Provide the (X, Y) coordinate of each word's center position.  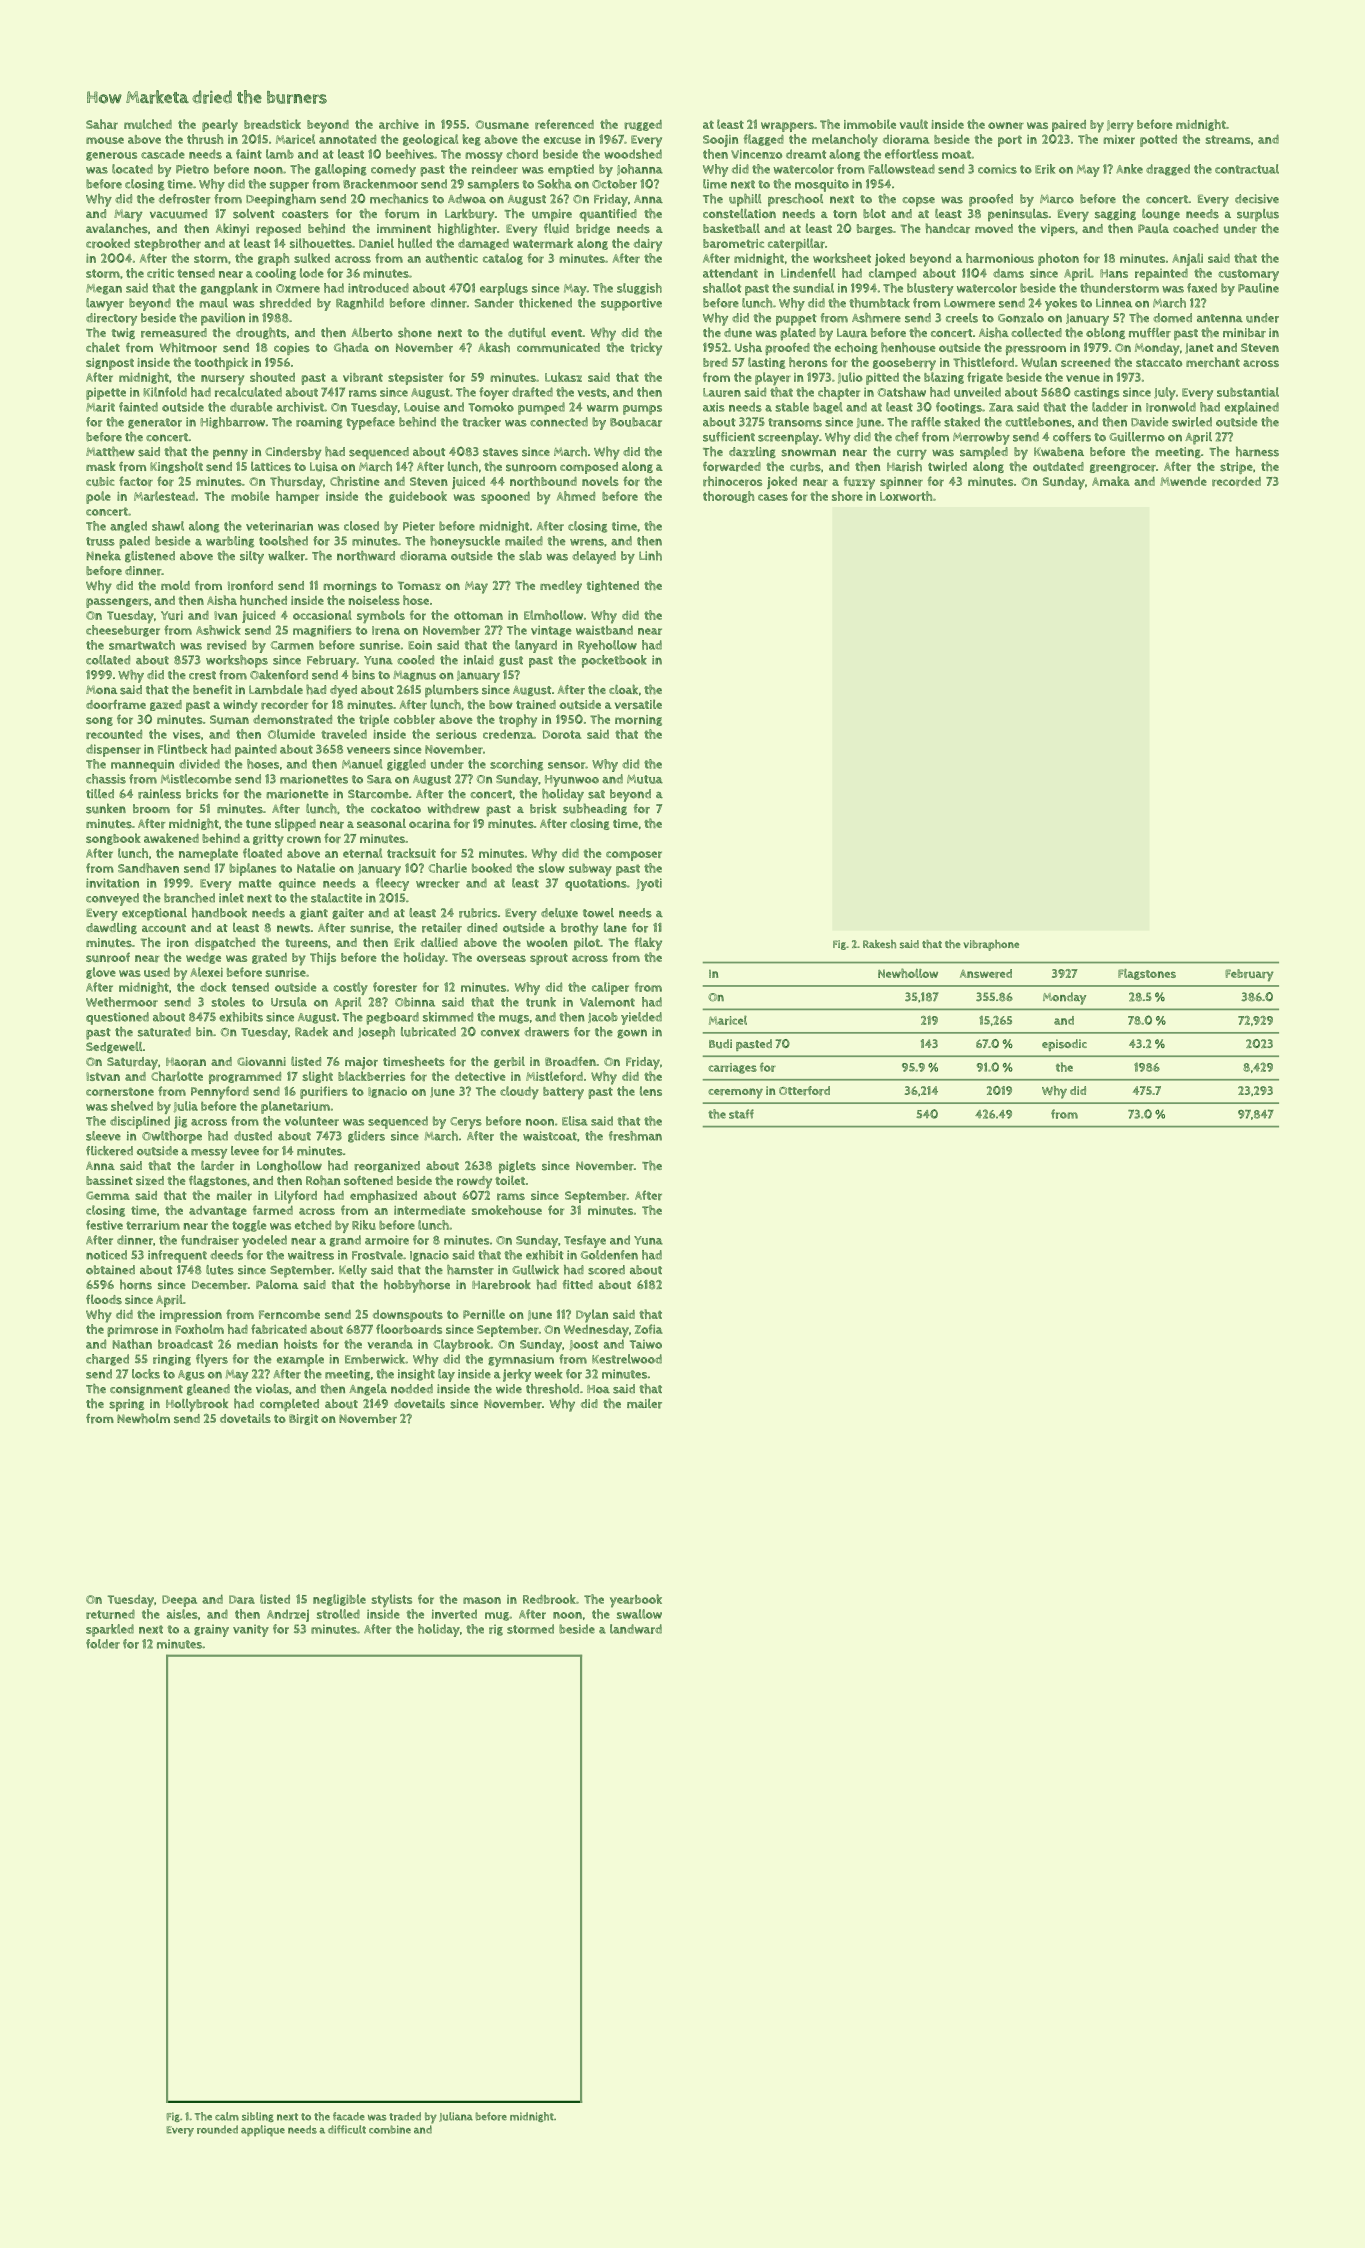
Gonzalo (1021, 318)
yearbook (636, 1600)
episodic (1064, 1045)
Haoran (186, 1062)
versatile (638, 704)
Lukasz (563, 377)
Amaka (1111, 481)
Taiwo (646, 1344)
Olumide (291, 734)
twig (123, 333)
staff (741, 1114)
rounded (217, 2129)
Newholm (143, 1418)
